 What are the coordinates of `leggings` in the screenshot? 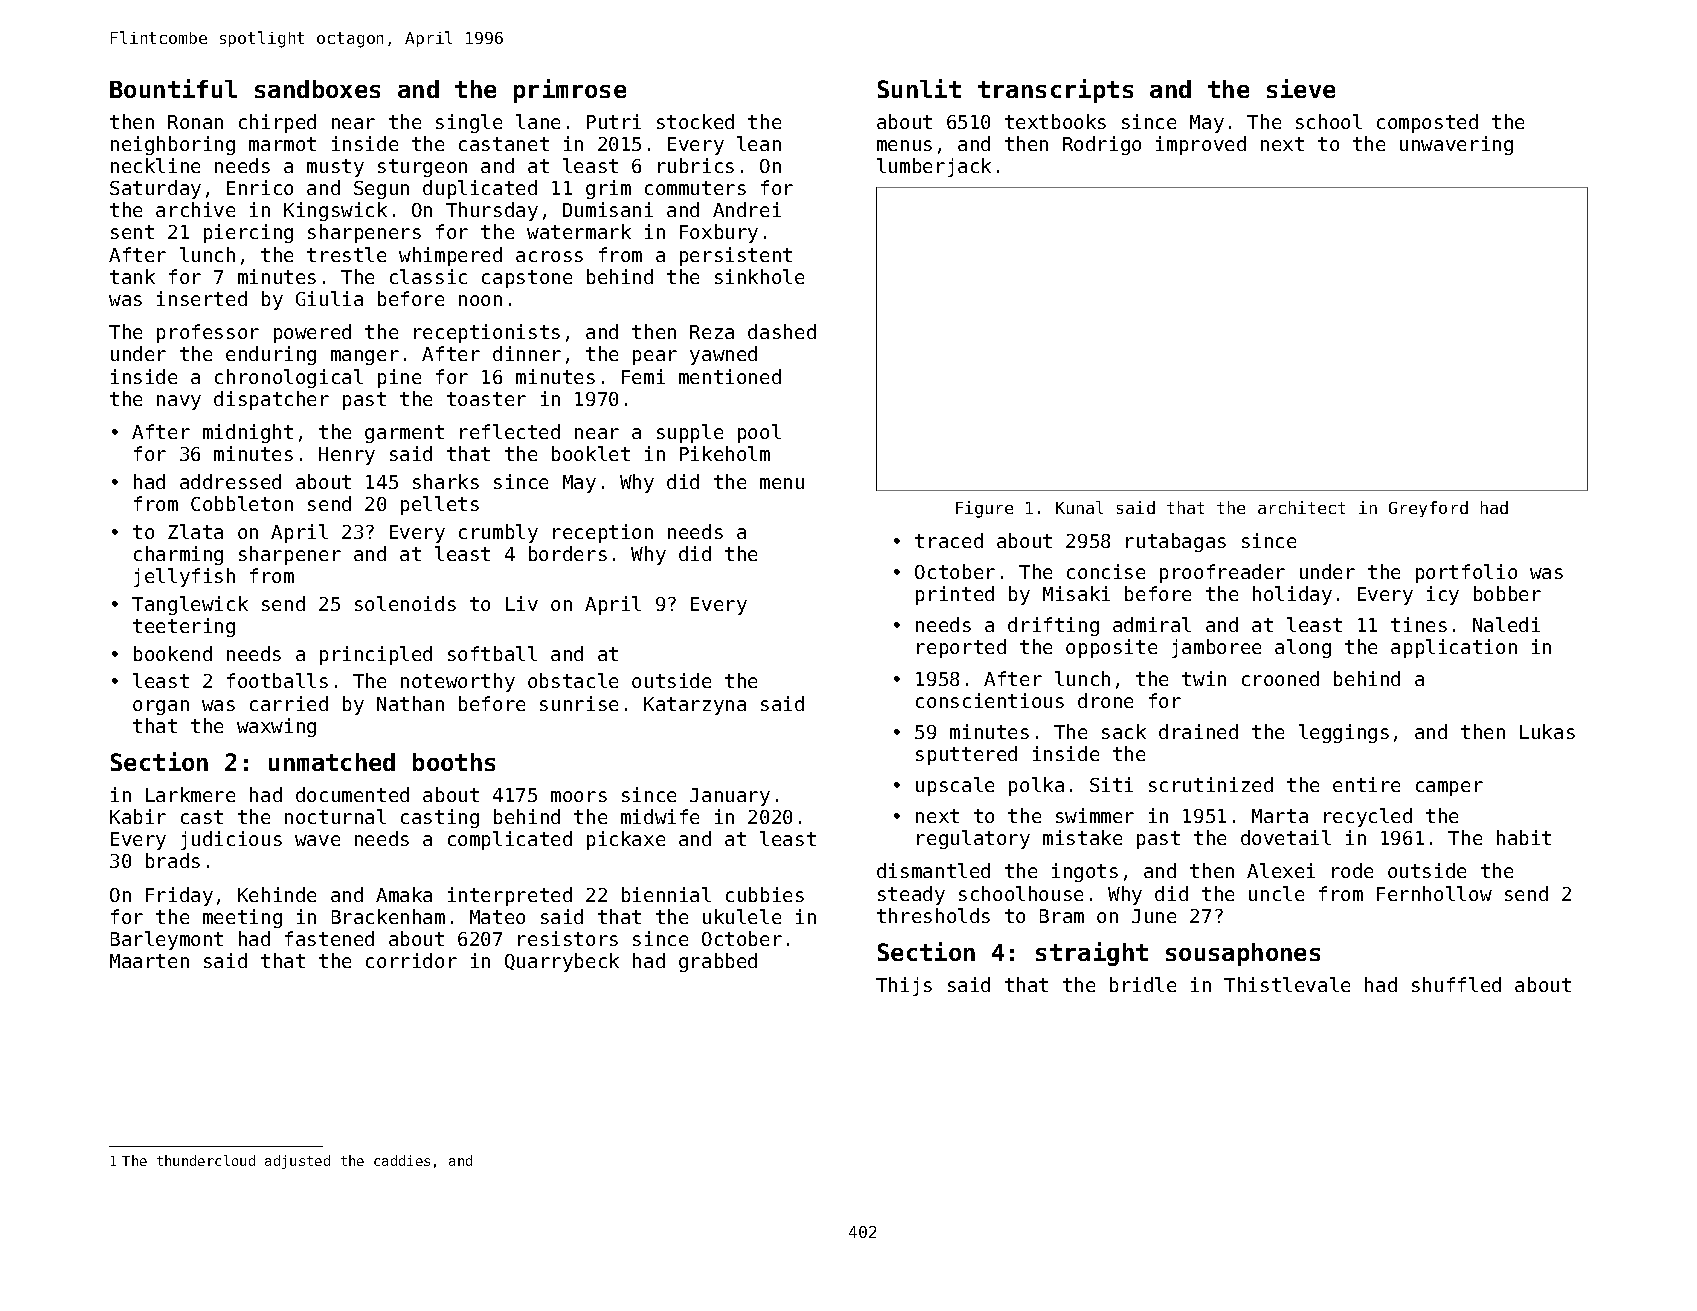 It's located at (1344, 733).
